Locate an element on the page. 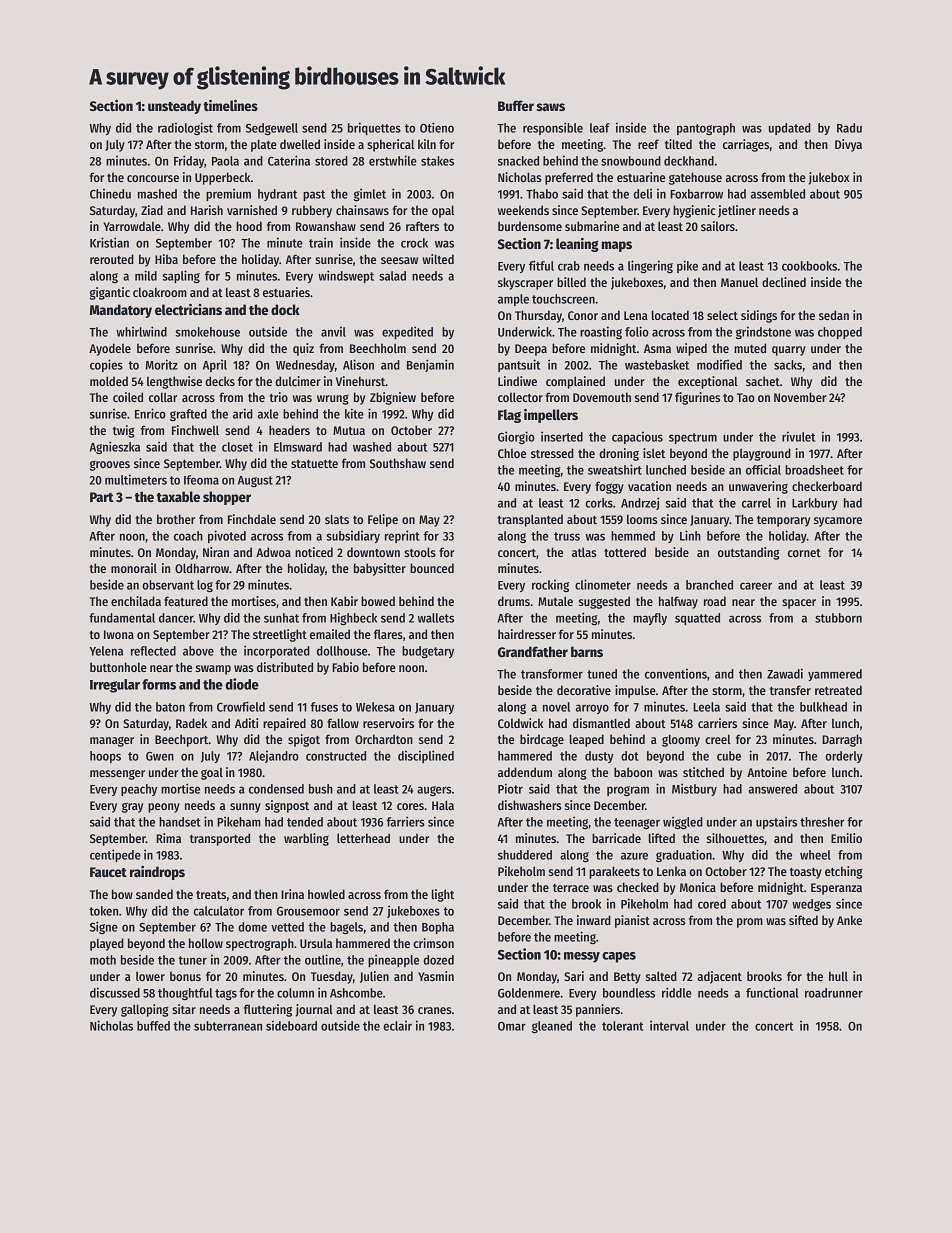  Felipe is located at coordinates (383, 520).
